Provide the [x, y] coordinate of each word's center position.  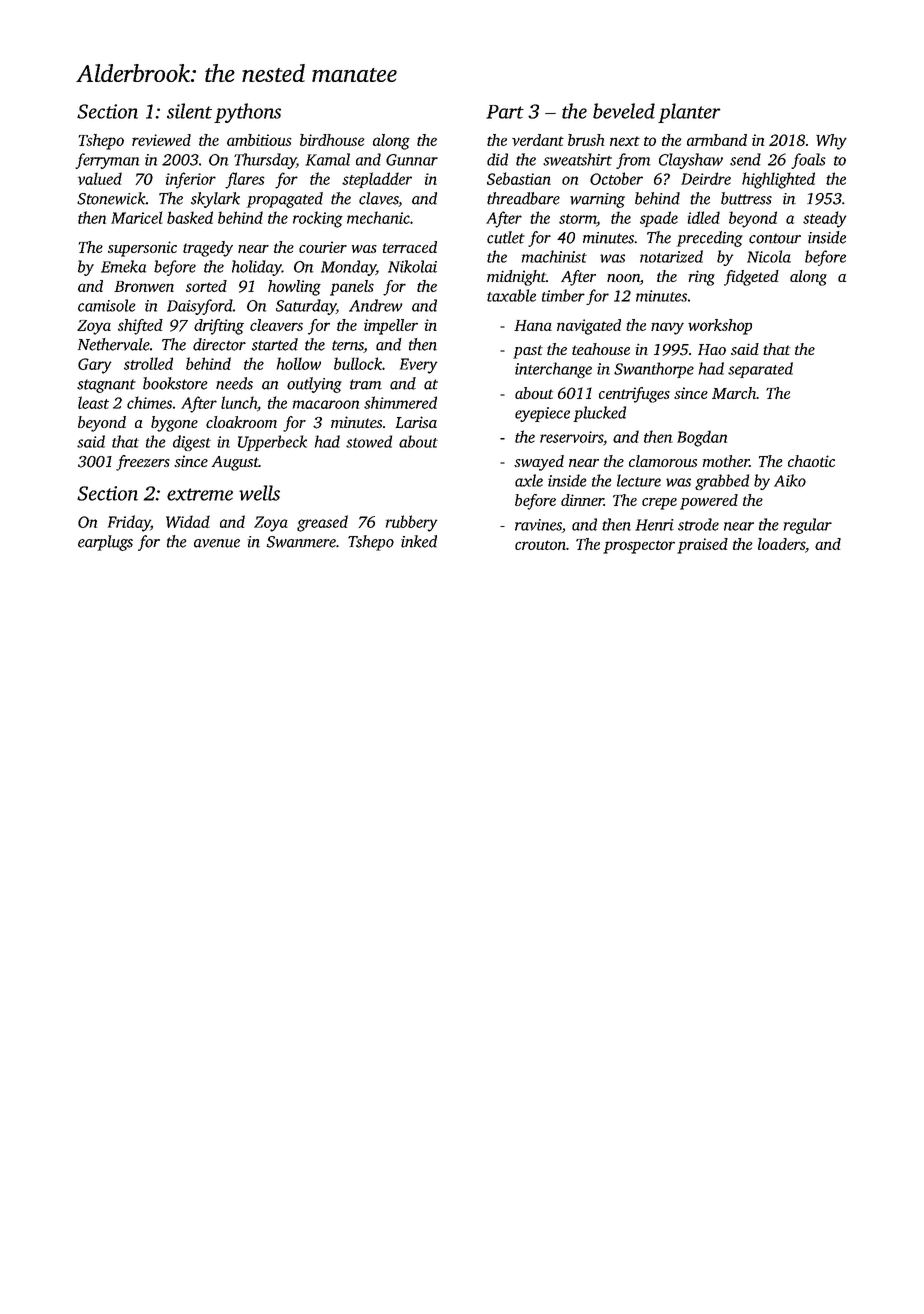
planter [689, 113]
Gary [94, 366]
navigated [589, 327]
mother [726, 461]
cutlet [506, 237]
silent [189, 111]
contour [775, 238]
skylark [215, 200]
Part [505, 112]
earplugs [105, 543]
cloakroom [241, 422]
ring [702, 278]
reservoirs [571, 437]
